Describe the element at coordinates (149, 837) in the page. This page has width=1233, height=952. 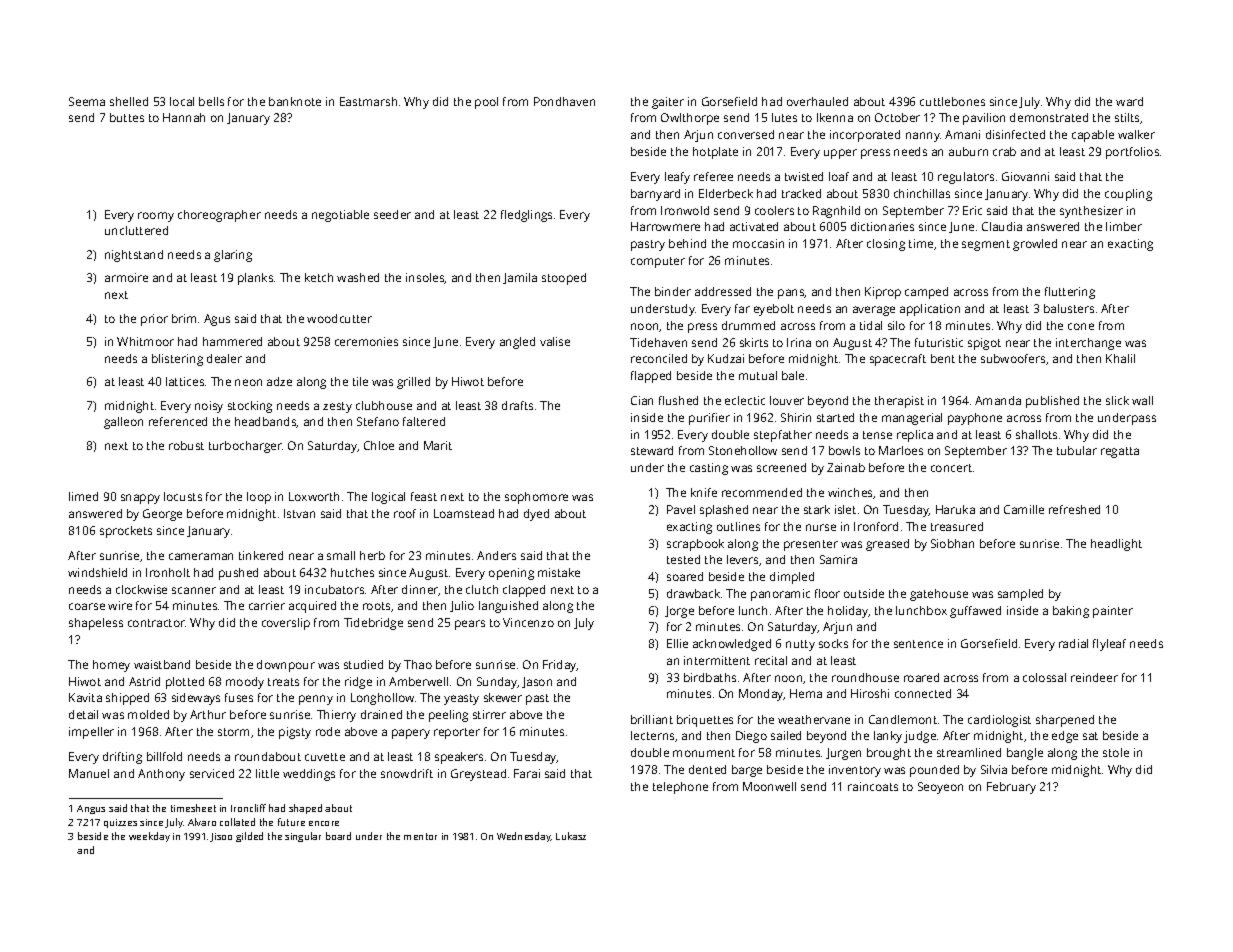
I see `weekday` at that location.
